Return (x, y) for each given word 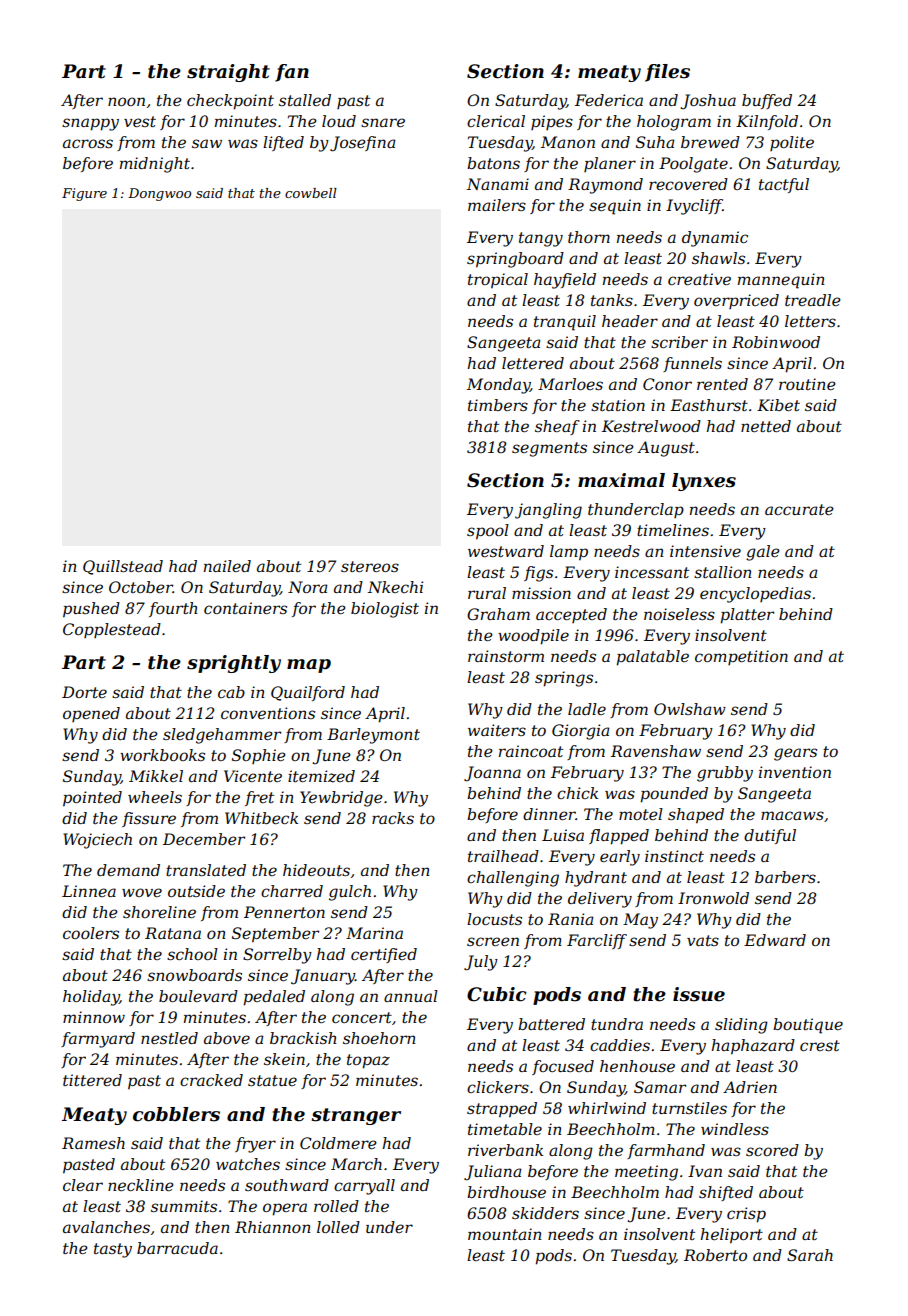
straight (228, 73)
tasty (113, 1250)
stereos (370, 566)
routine (807, 384)
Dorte (84, 692)
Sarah (810, 1255)
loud (339, 121)
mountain (505, 1234)
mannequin (781, 281)
